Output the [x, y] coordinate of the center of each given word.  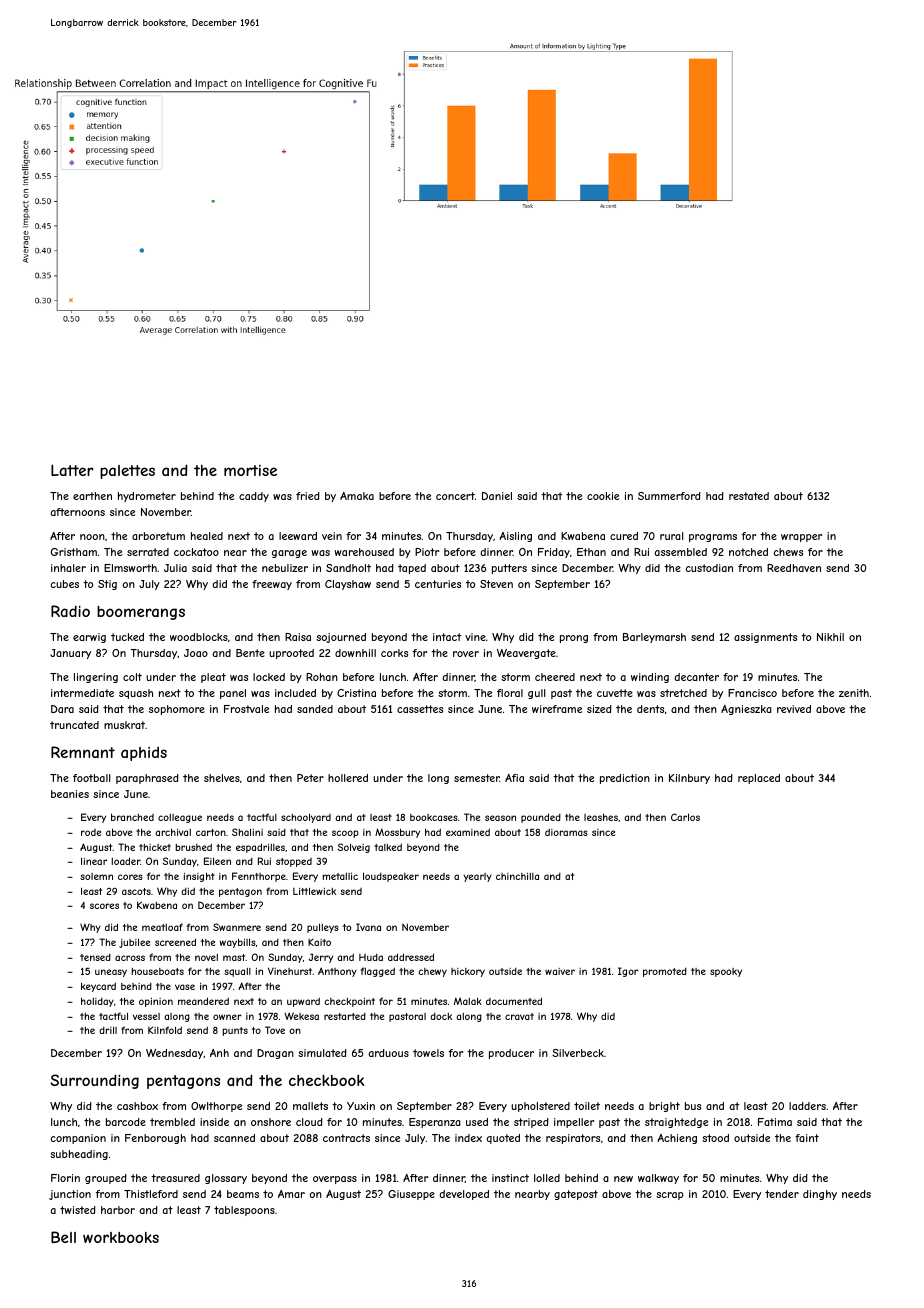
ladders [807, 1106]
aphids [144, 753]
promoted [665, 972]
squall [237, 972]
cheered [555, 677]
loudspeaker [391, 877]
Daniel [497, 496]
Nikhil [830, 637]
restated [749, 496]
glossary [226, 1179]
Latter [72, 470]
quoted [503, 1139]
